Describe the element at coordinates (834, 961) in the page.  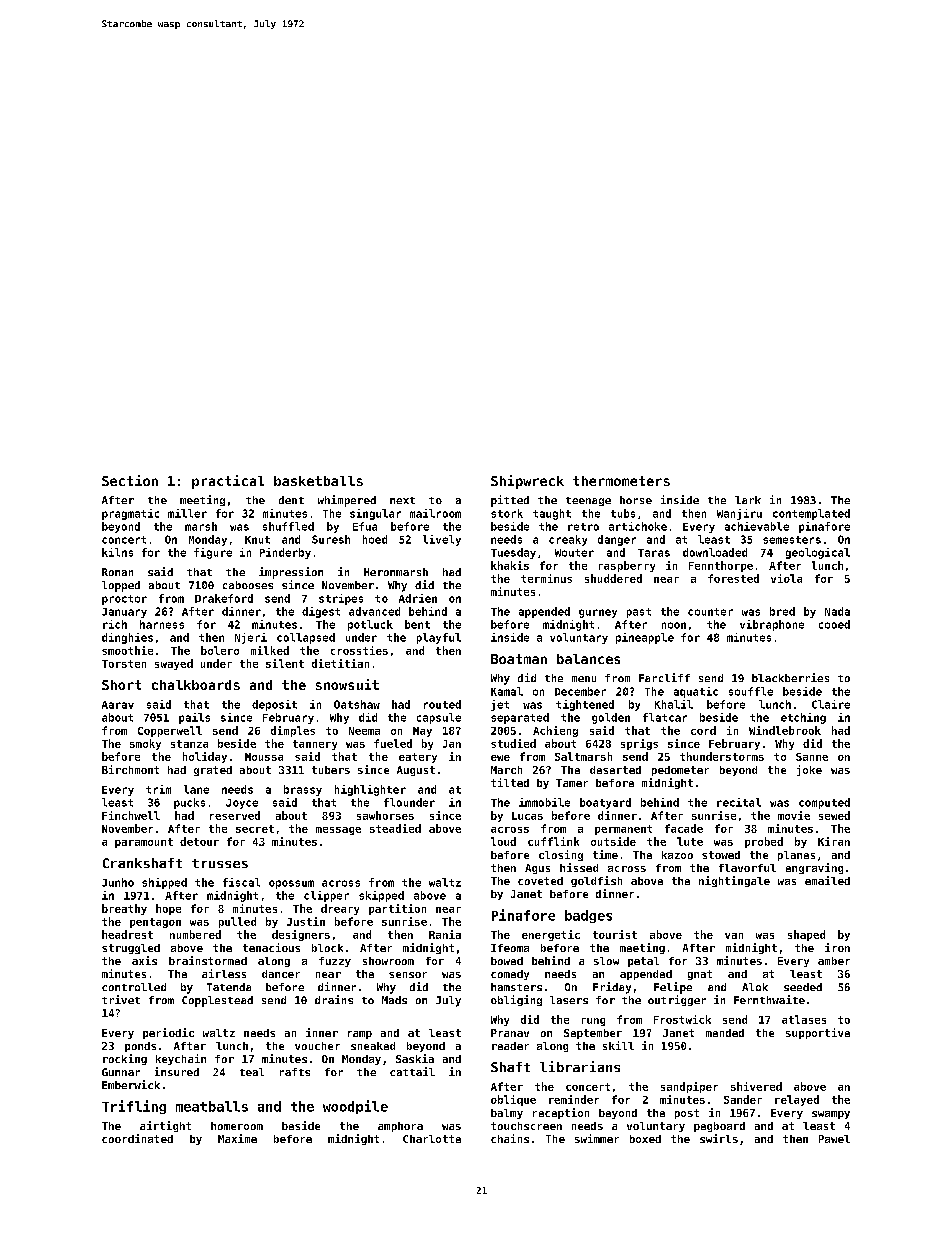
I see `amber` at that location.
